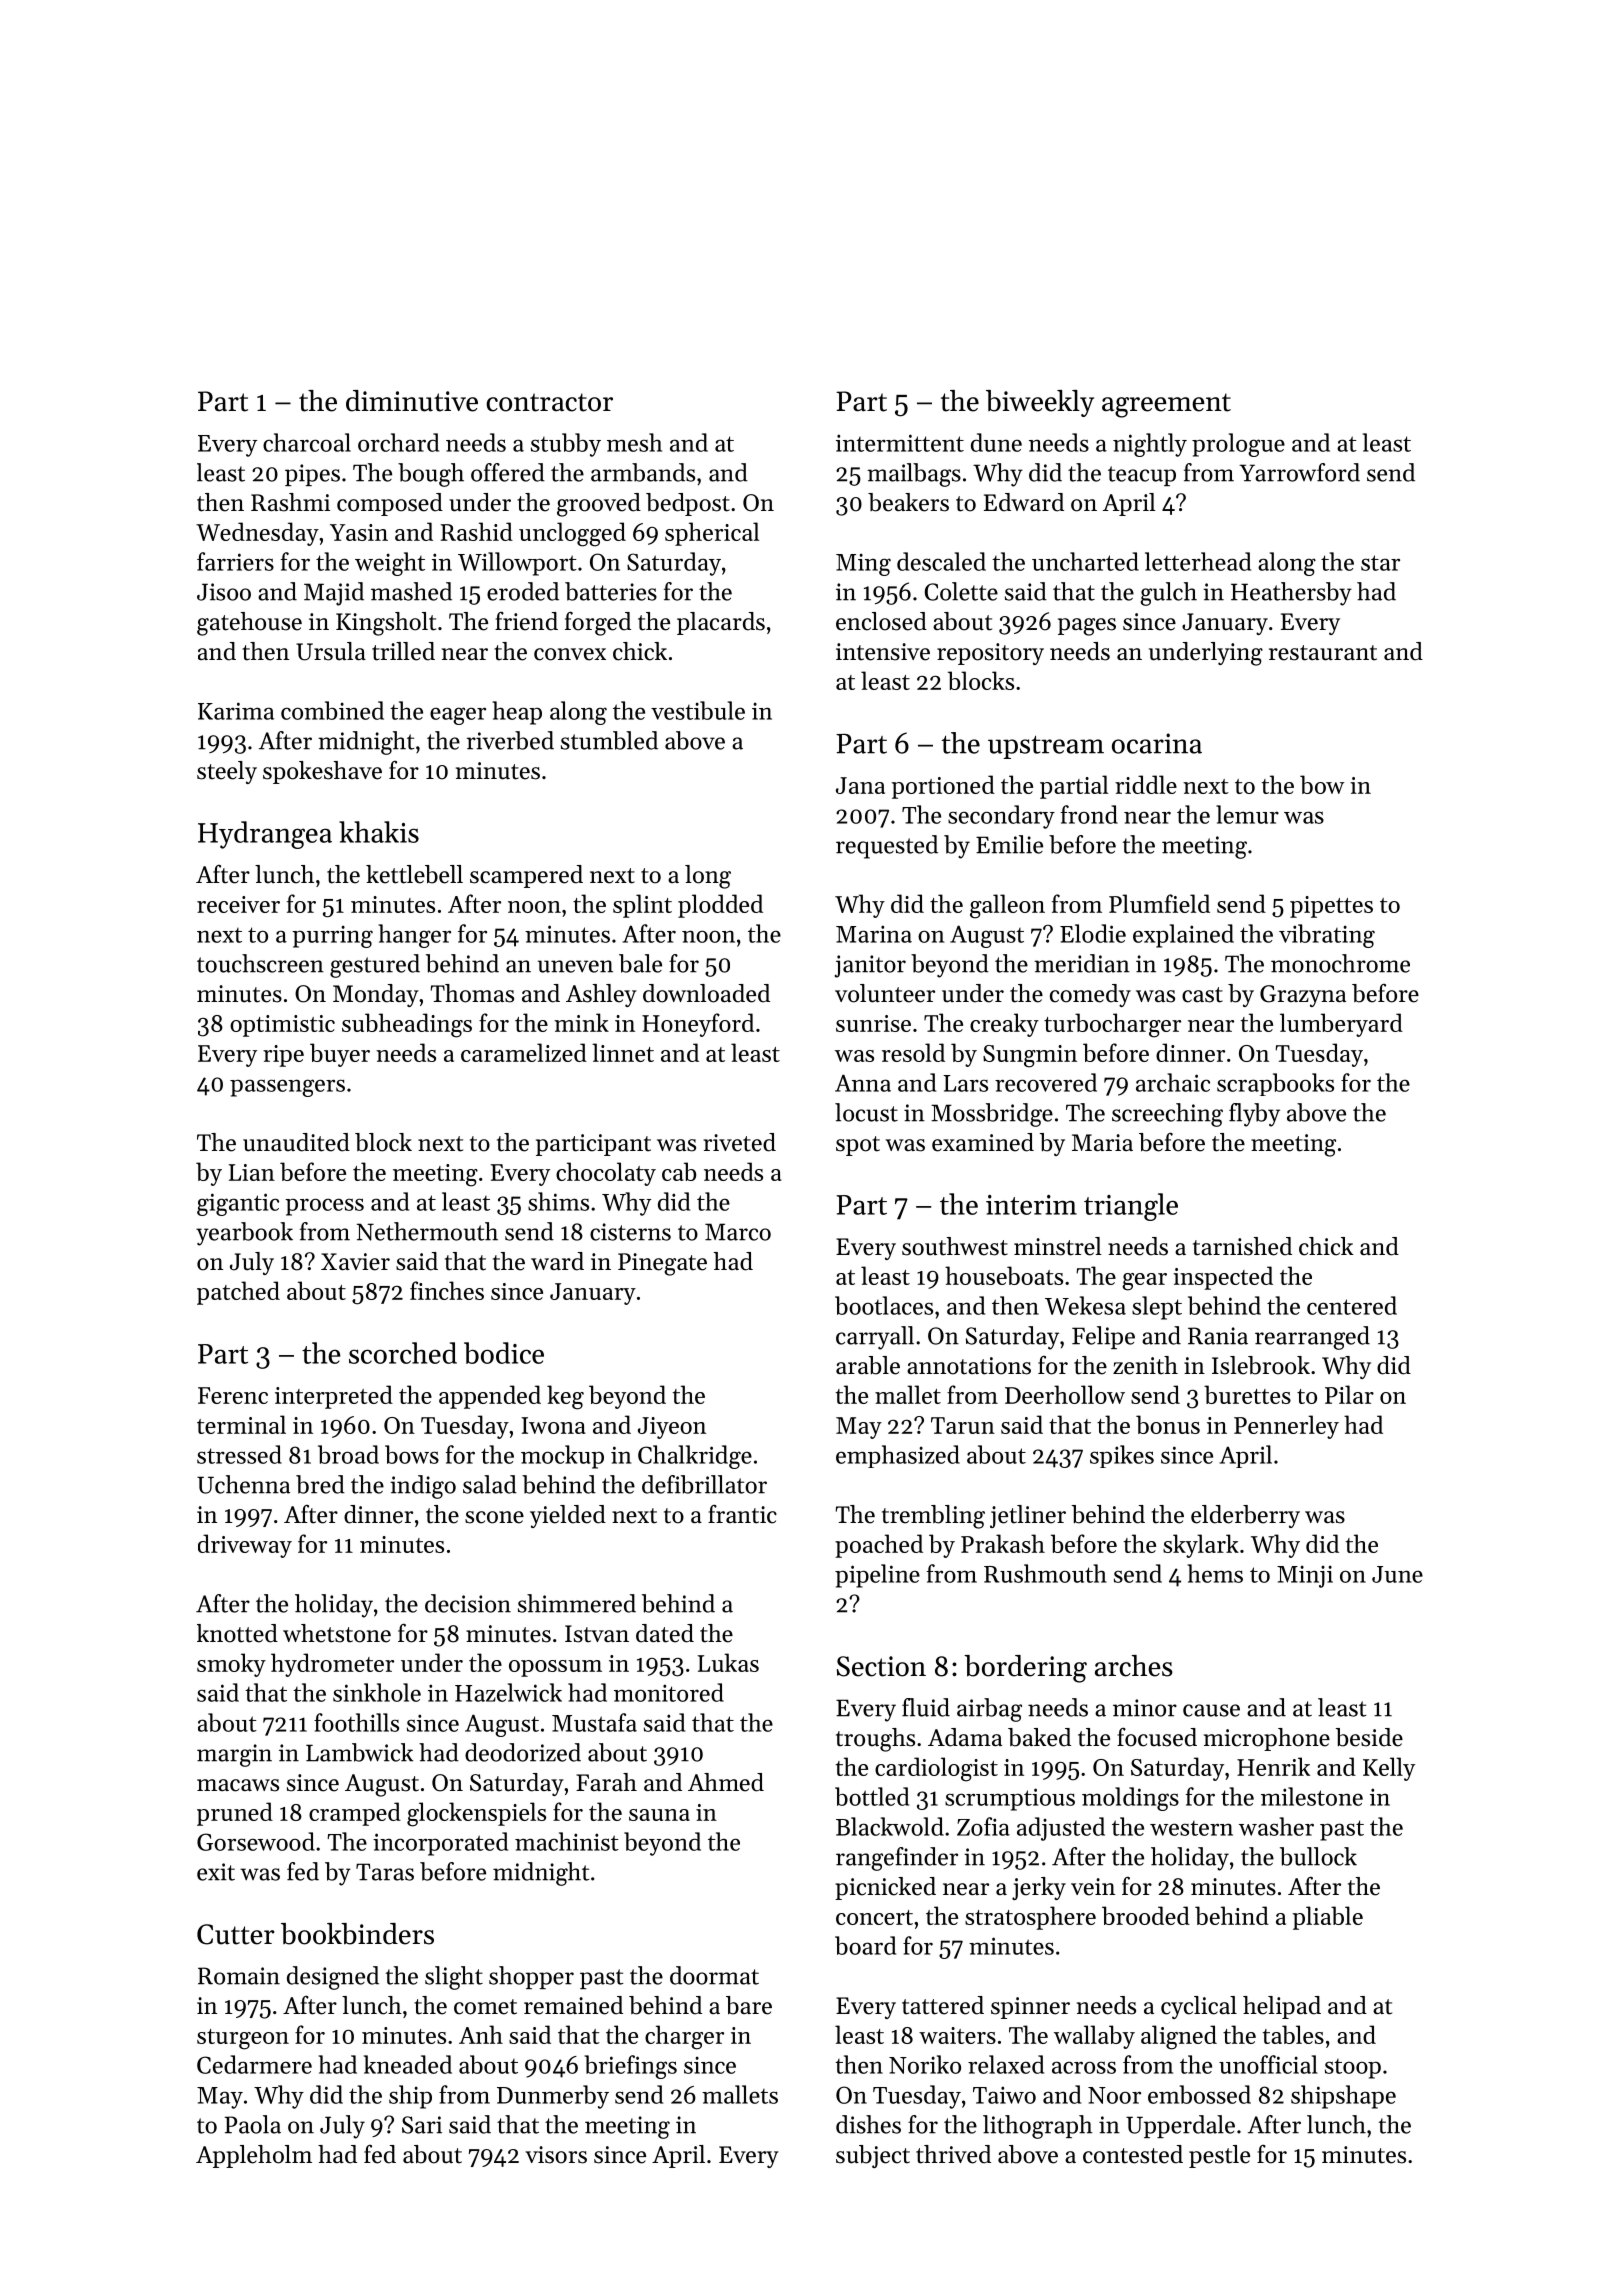 This screenshot has height=2292, width=1620. I want to click on pliable, so click(1328, 1918).
